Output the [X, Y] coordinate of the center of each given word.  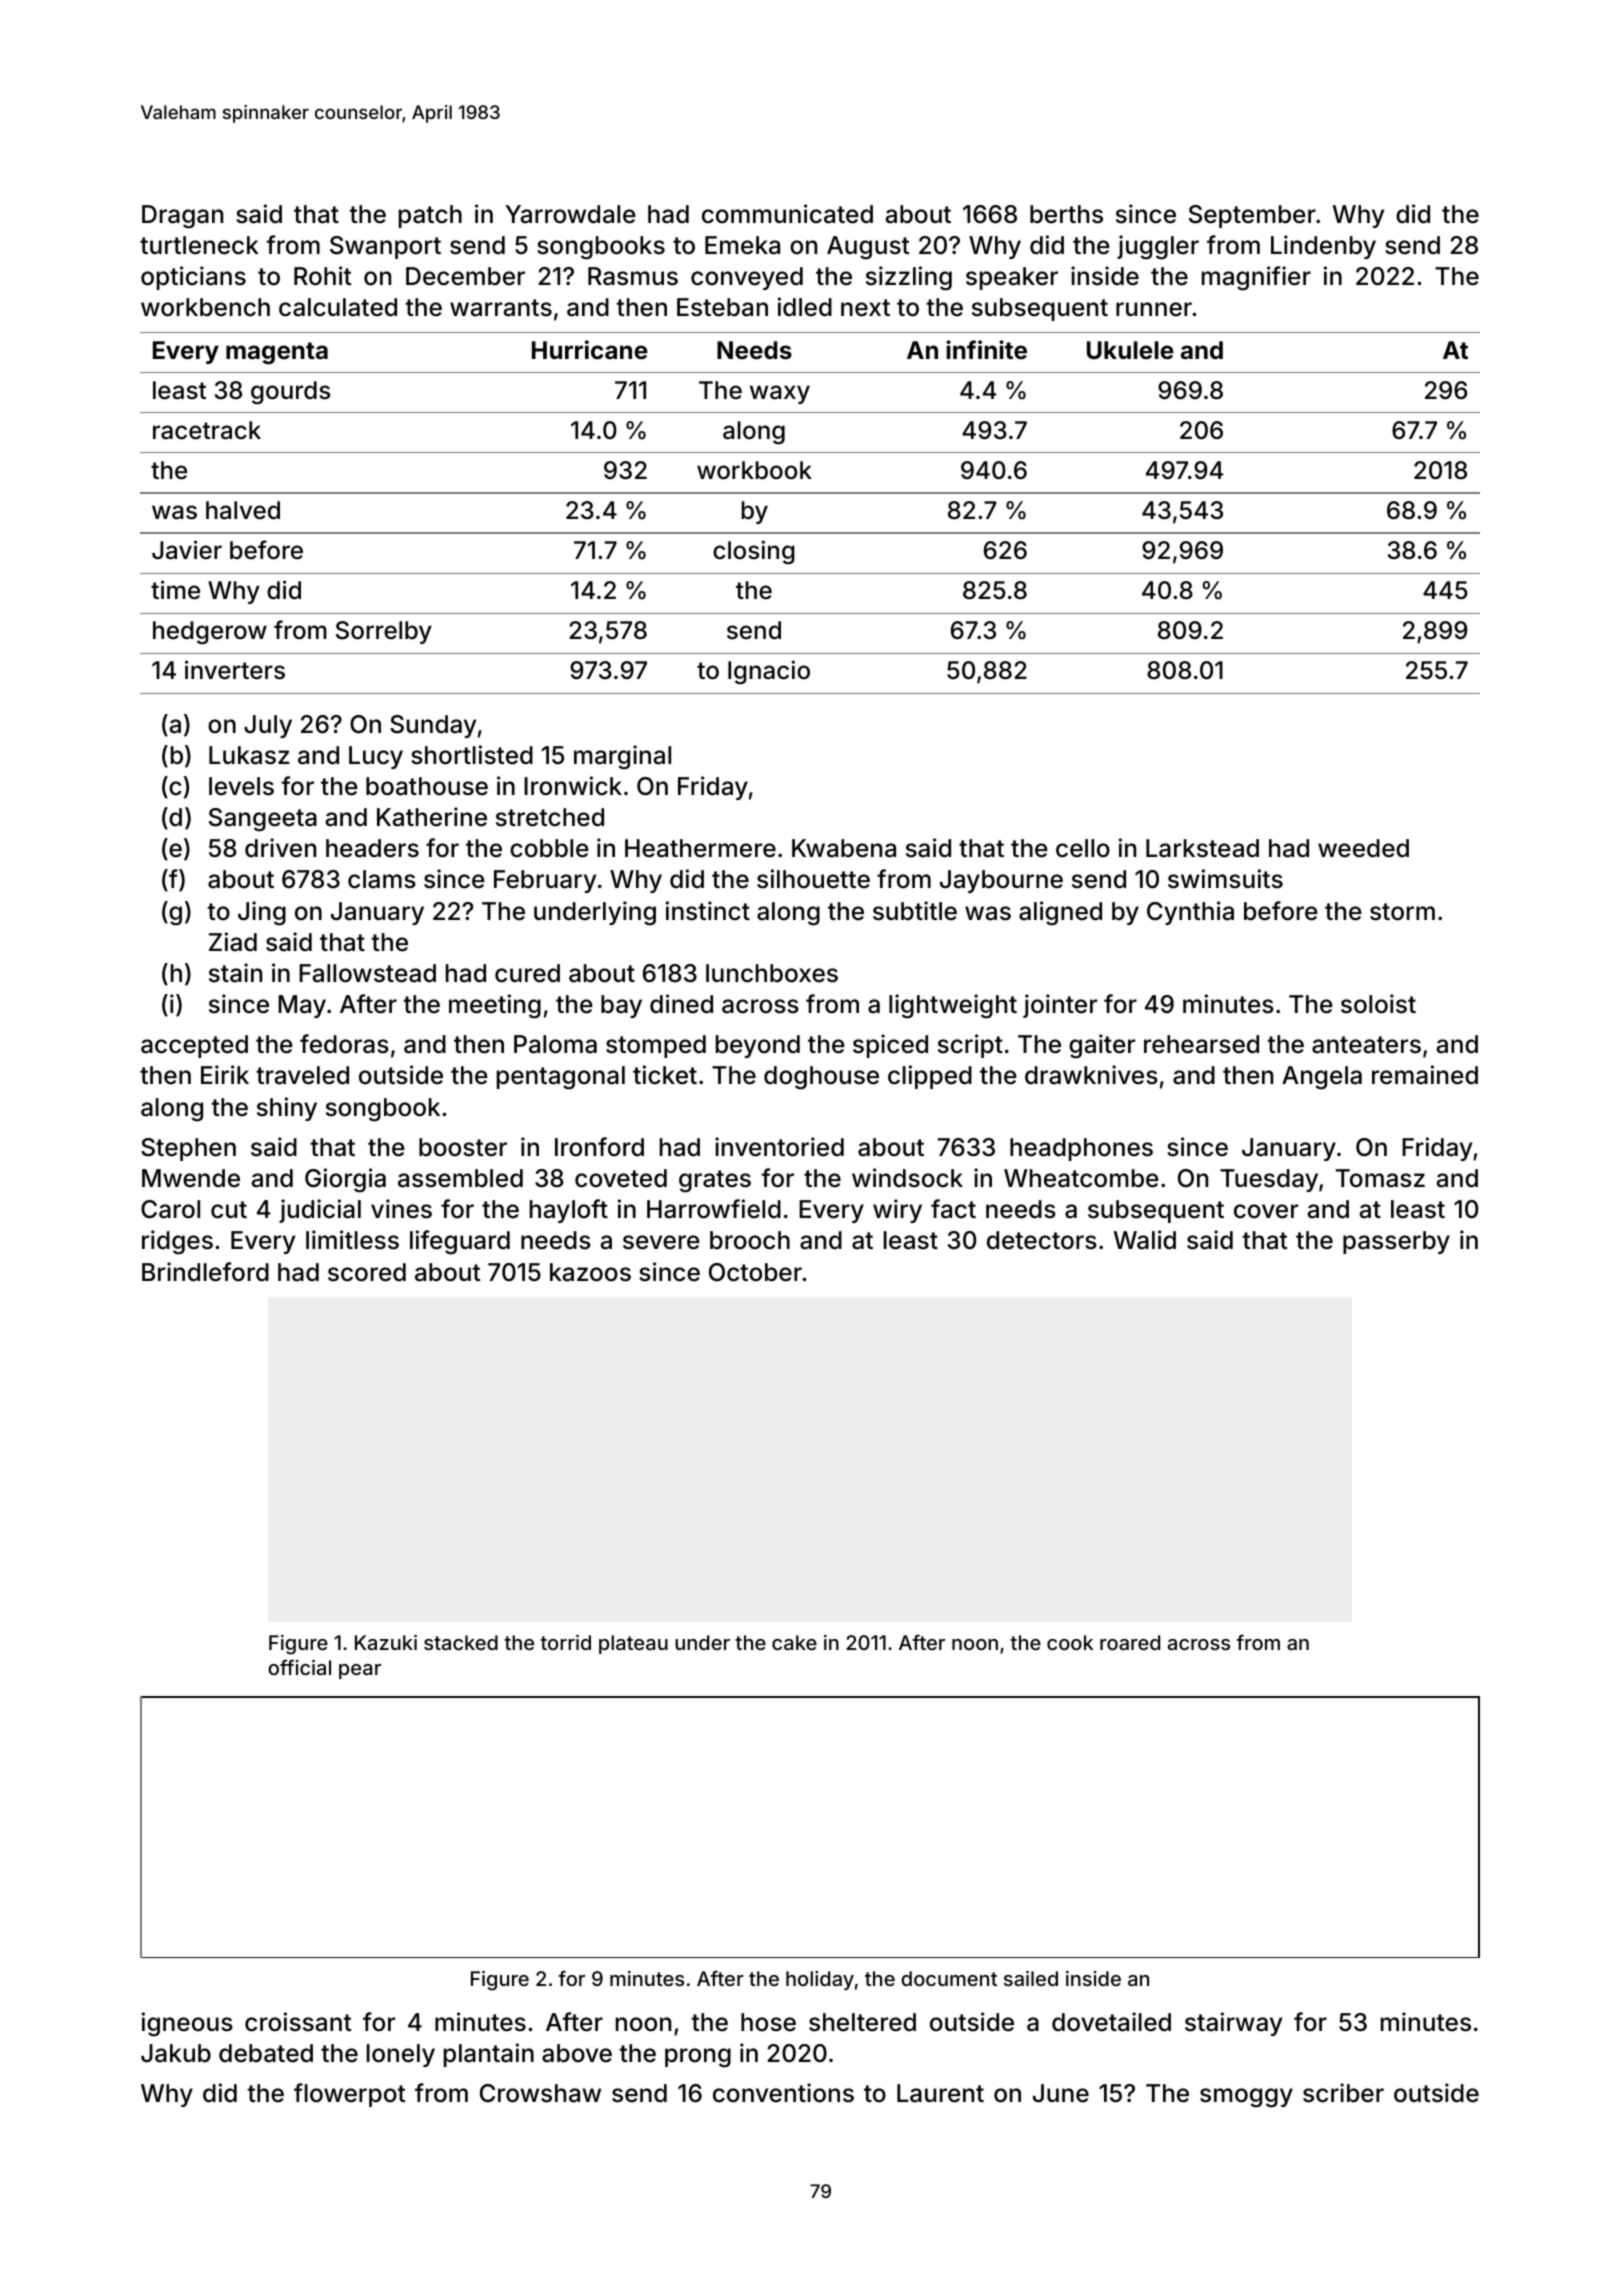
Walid [1145, 1240]
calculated [338, 307]
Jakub [176, 2053]
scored [367, 1272]
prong [698, 2058]
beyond [758, 1046]
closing [754, 552]
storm [1402, 912]
